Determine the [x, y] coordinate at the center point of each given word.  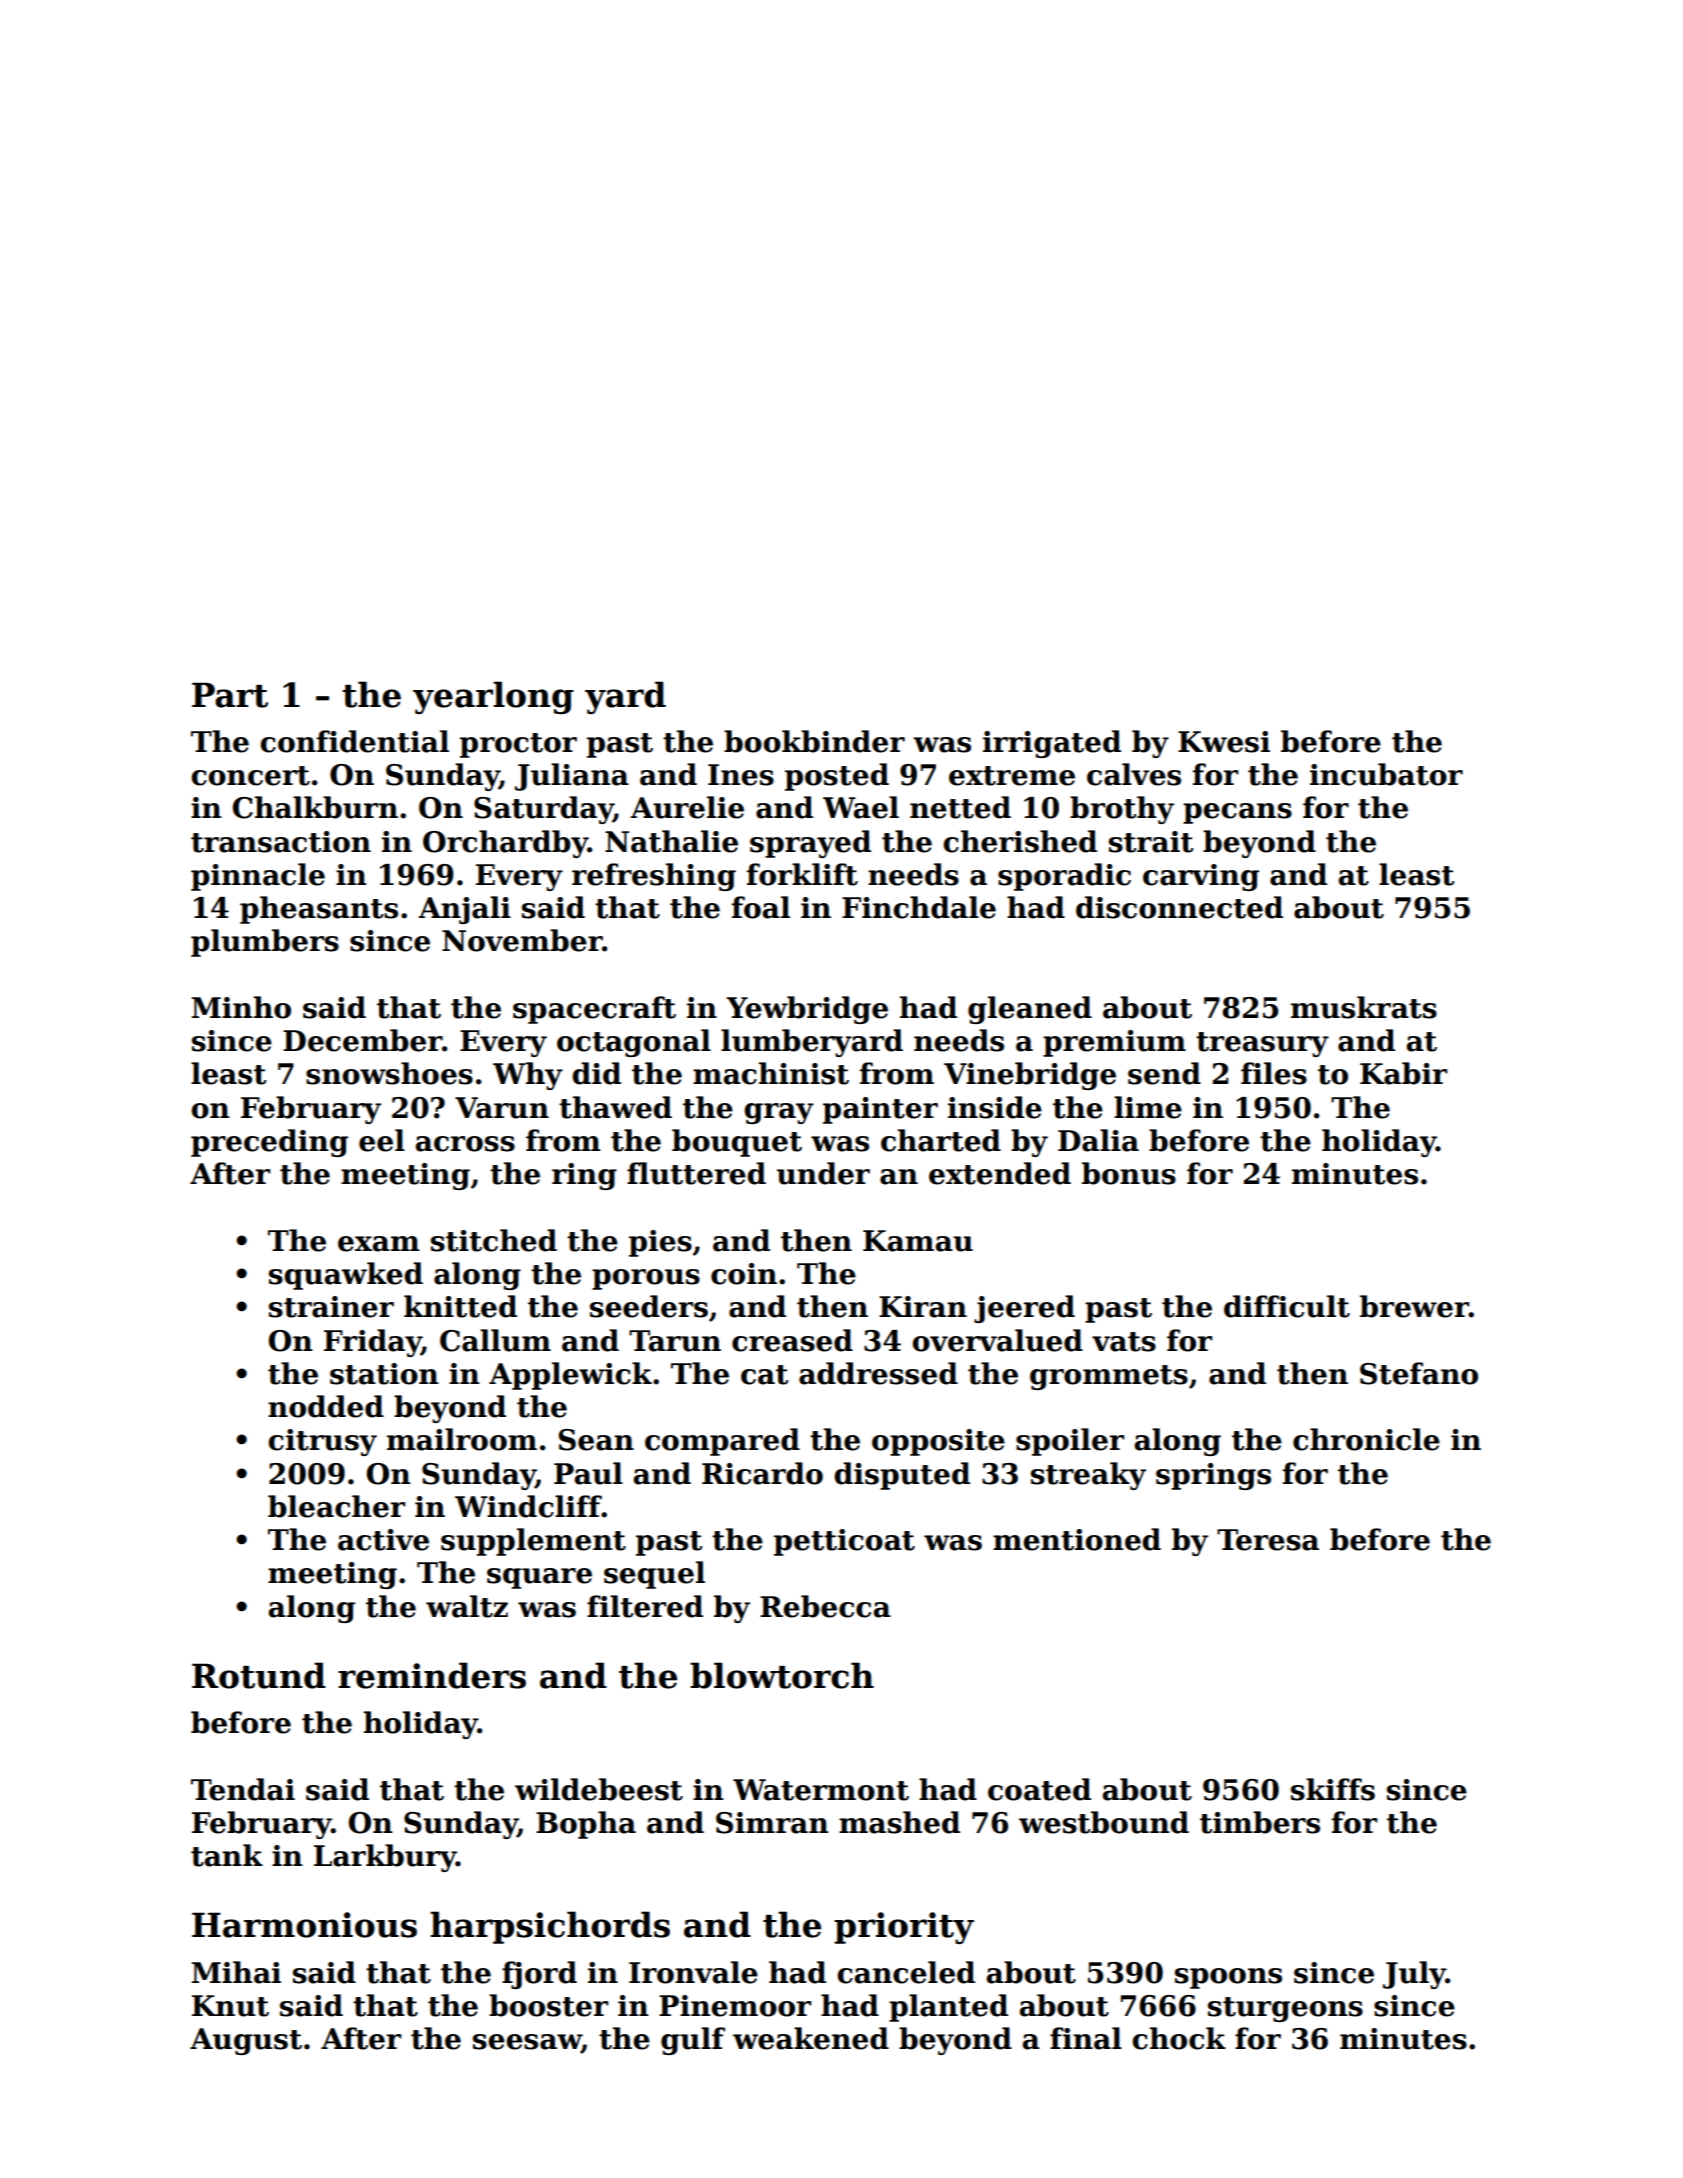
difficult [1287, 1306]
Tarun [675, 1341]
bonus [1129, 1173]
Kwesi [1224, 742]
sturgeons [1285, 2009]
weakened [811, 2038]
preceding [269, 1143]
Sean [596, 1440]
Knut [230, 2006]
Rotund [259, 1675]
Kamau [918, 1241]
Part [230, 695]
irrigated [1052, 744]
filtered [645, 1606]
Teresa [1268, 1540]
